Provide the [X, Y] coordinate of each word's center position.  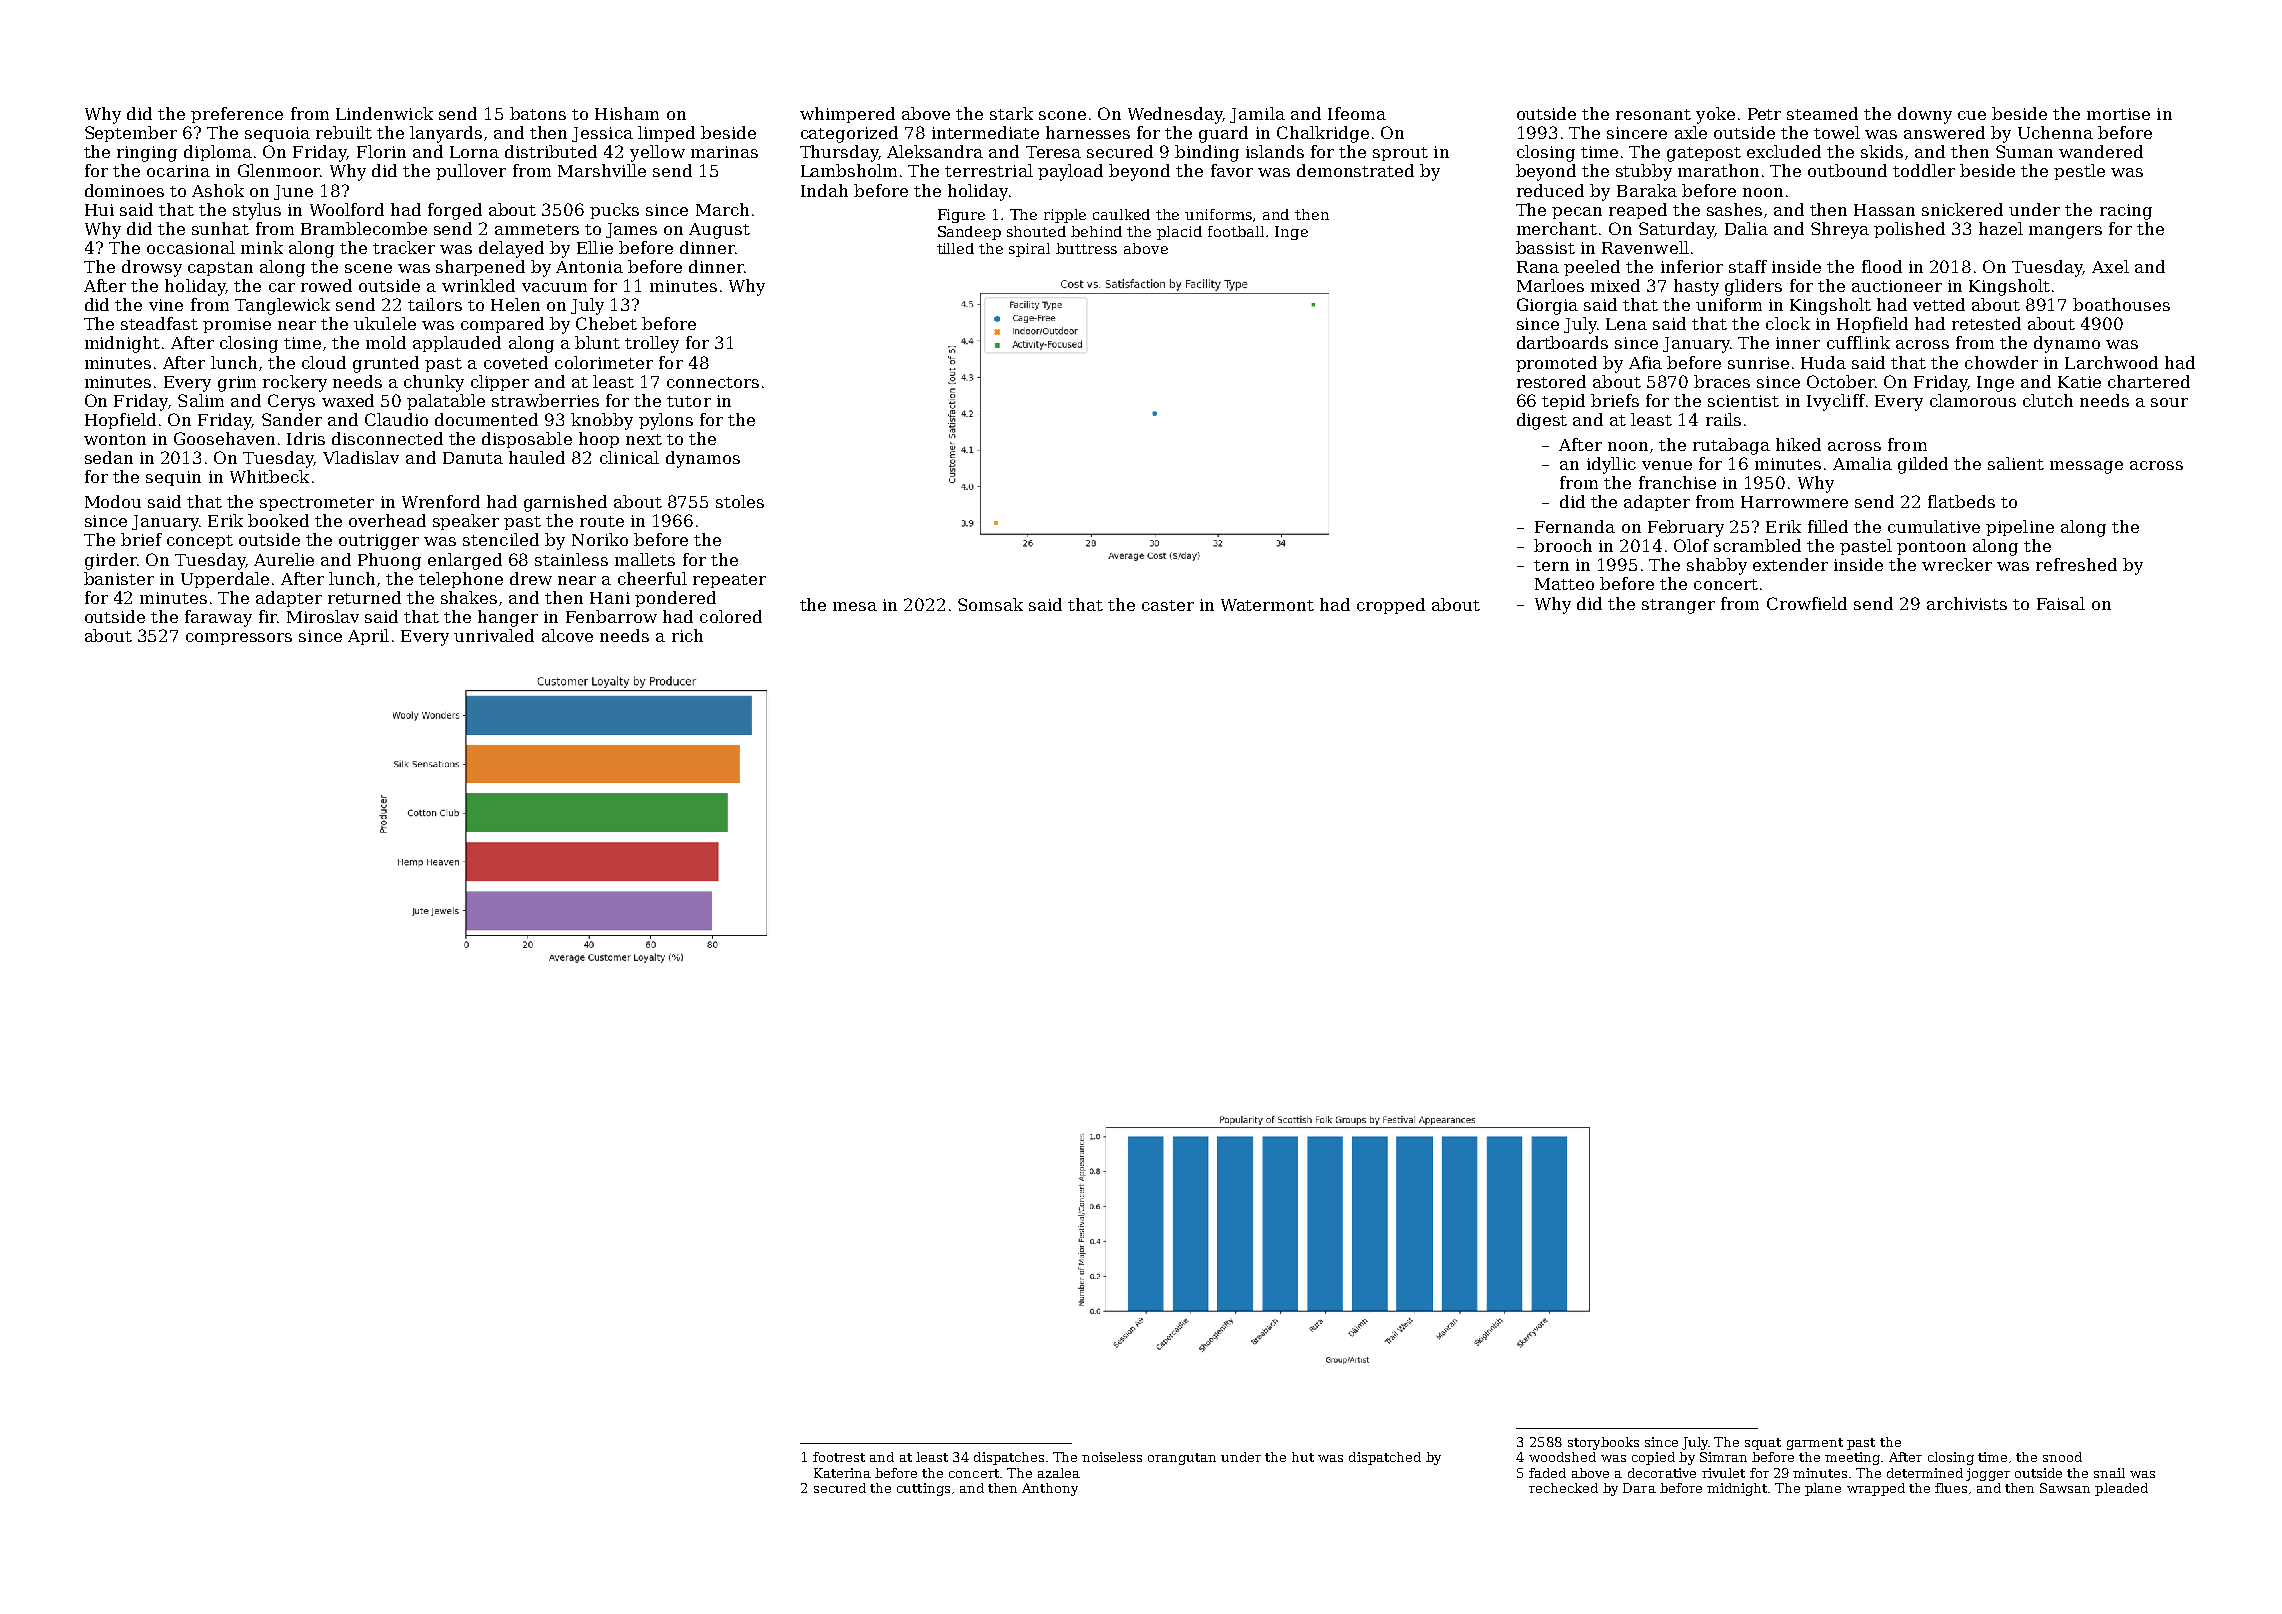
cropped [1391, 606]
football [1236, 231]
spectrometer [317, 504]
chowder [2001, 362]
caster [1168, 605]
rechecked [1563, 1488]
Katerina [842, 1473]
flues [1951, 1488]
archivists [1967, 603]
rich [687, 635]
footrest [839, 1457]
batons [538, 113]
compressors [239, 639]
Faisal [2061, 603]
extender [1790, 564]
